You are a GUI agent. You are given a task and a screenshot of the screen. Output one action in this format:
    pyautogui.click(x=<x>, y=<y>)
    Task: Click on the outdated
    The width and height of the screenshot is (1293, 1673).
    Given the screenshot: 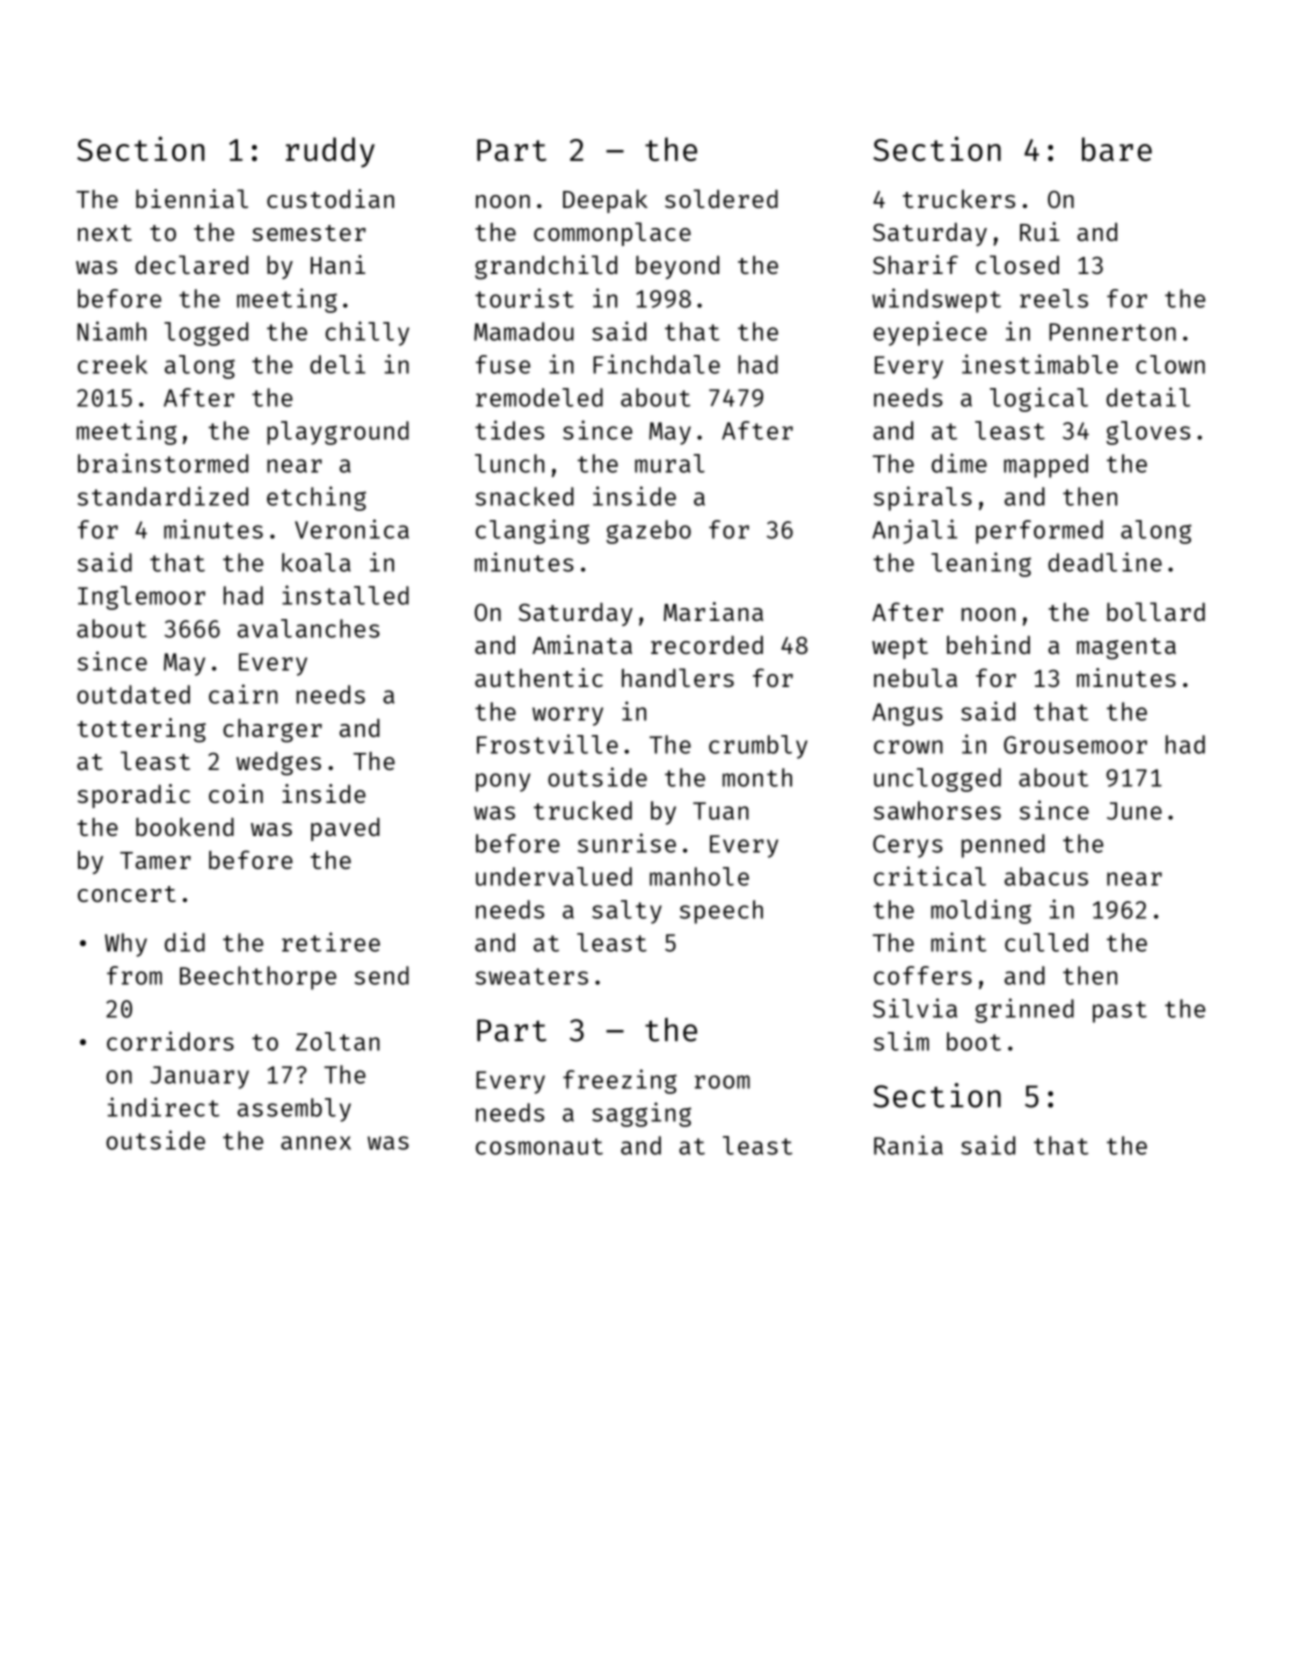 What is the action you would take?
    pyautogui.click(x=133, y=694)
